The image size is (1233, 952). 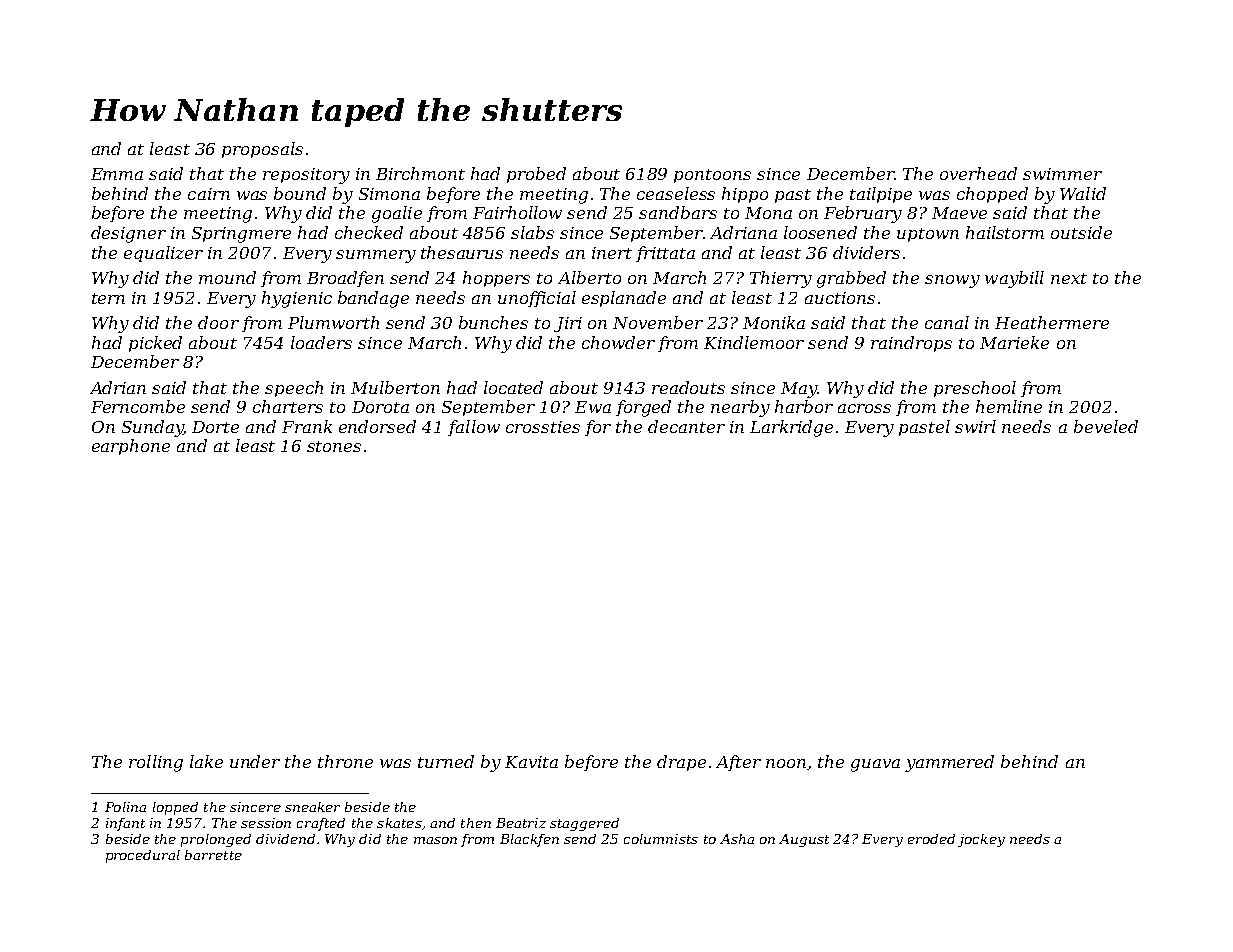 What do you see at coordinates (125, 824) in the screenshot?
I see `infant` at bounding box center [125, 824].
